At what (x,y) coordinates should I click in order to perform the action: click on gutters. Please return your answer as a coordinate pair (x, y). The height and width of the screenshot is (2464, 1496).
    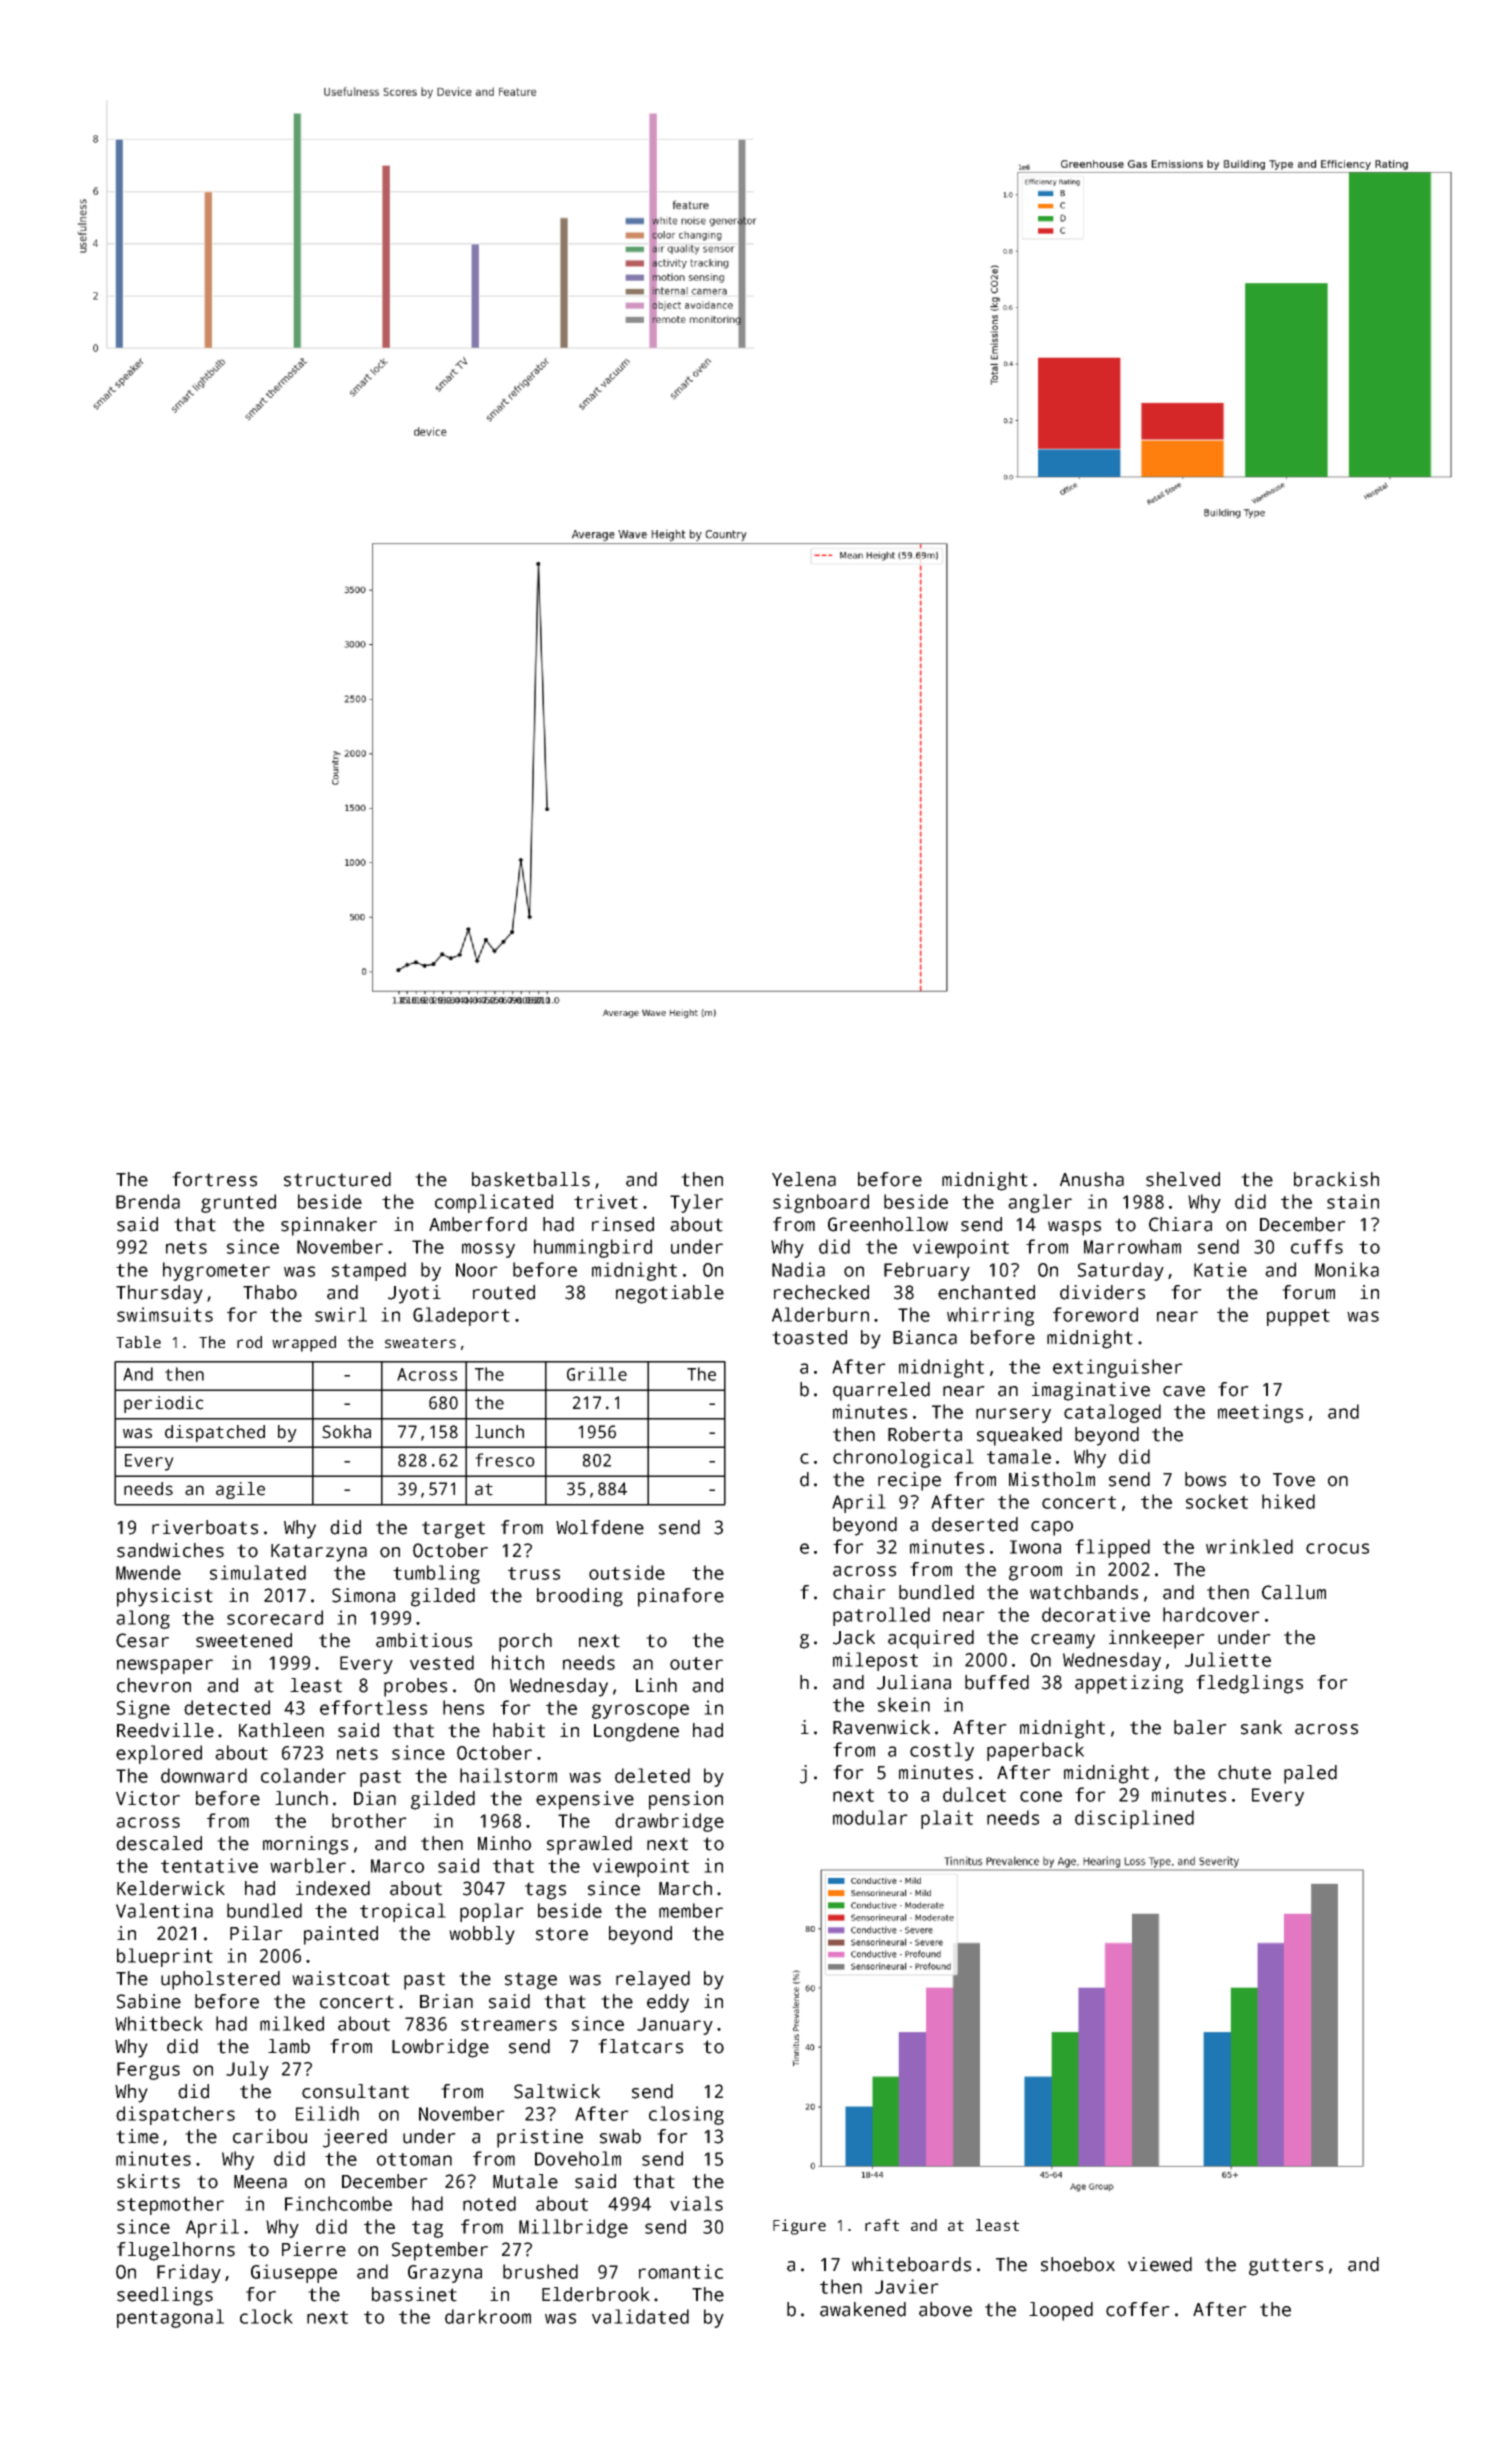
    Looking at the image, I should click on (1286, 2267).
